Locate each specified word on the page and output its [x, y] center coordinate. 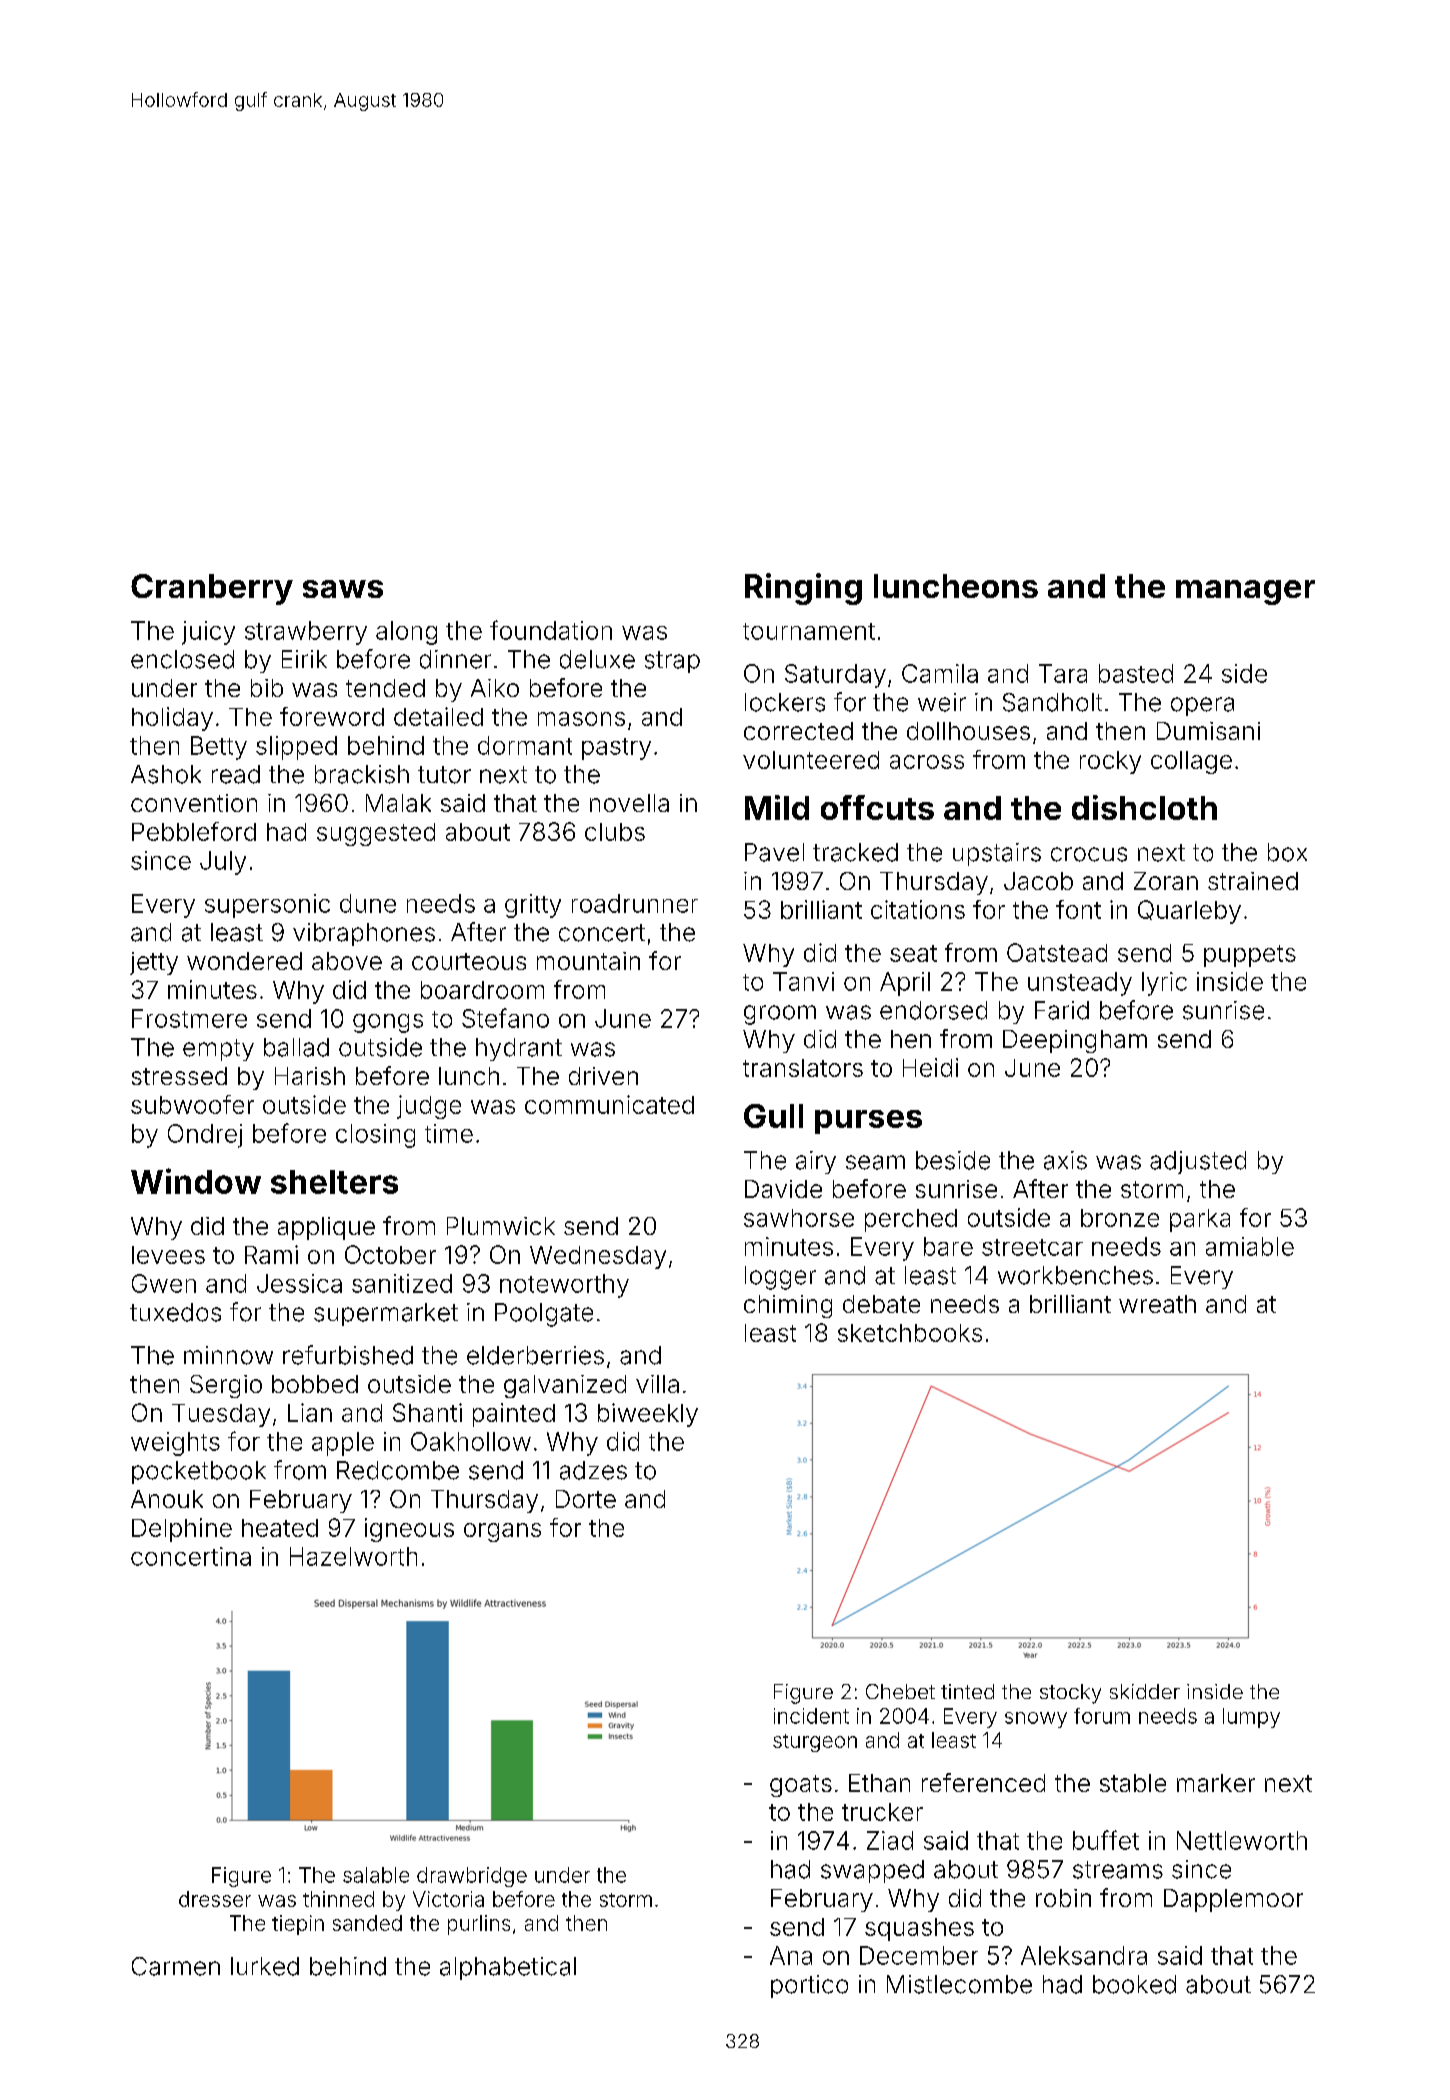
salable [376, 1875]
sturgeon [815, 1743]
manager [1245, 592]
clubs [615, 832]
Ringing [803, 589]
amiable [1250, 1246]
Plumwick [501, 1226]
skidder [1145, 1691]
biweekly [648, 1415]
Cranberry [212, 589]
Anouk [167, 1499]
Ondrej [205, 1136]
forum [1102, 1716]
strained [1253, 881]
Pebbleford [194, 831]
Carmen [176, 1966]
